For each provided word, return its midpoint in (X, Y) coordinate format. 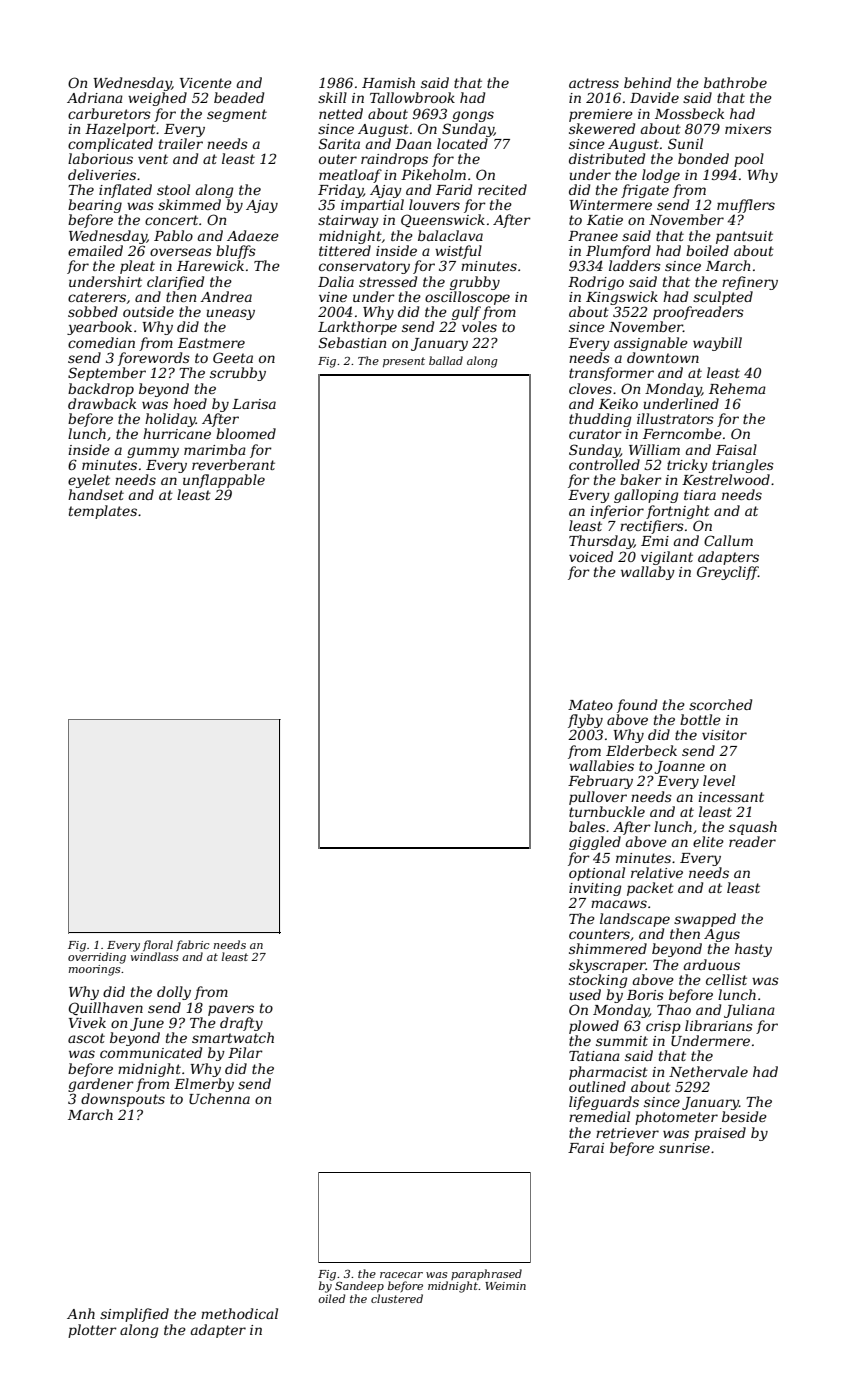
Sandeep (359, 1286)
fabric (193, 945)
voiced (591, 556)
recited (502, 189)
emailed (95, 250)
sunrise (684, 1148)
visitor (724, 735)
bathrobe (735, 82)
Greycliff (727, 573)
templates (103, 512)
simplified (134, 1315)
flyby (585, 721)
